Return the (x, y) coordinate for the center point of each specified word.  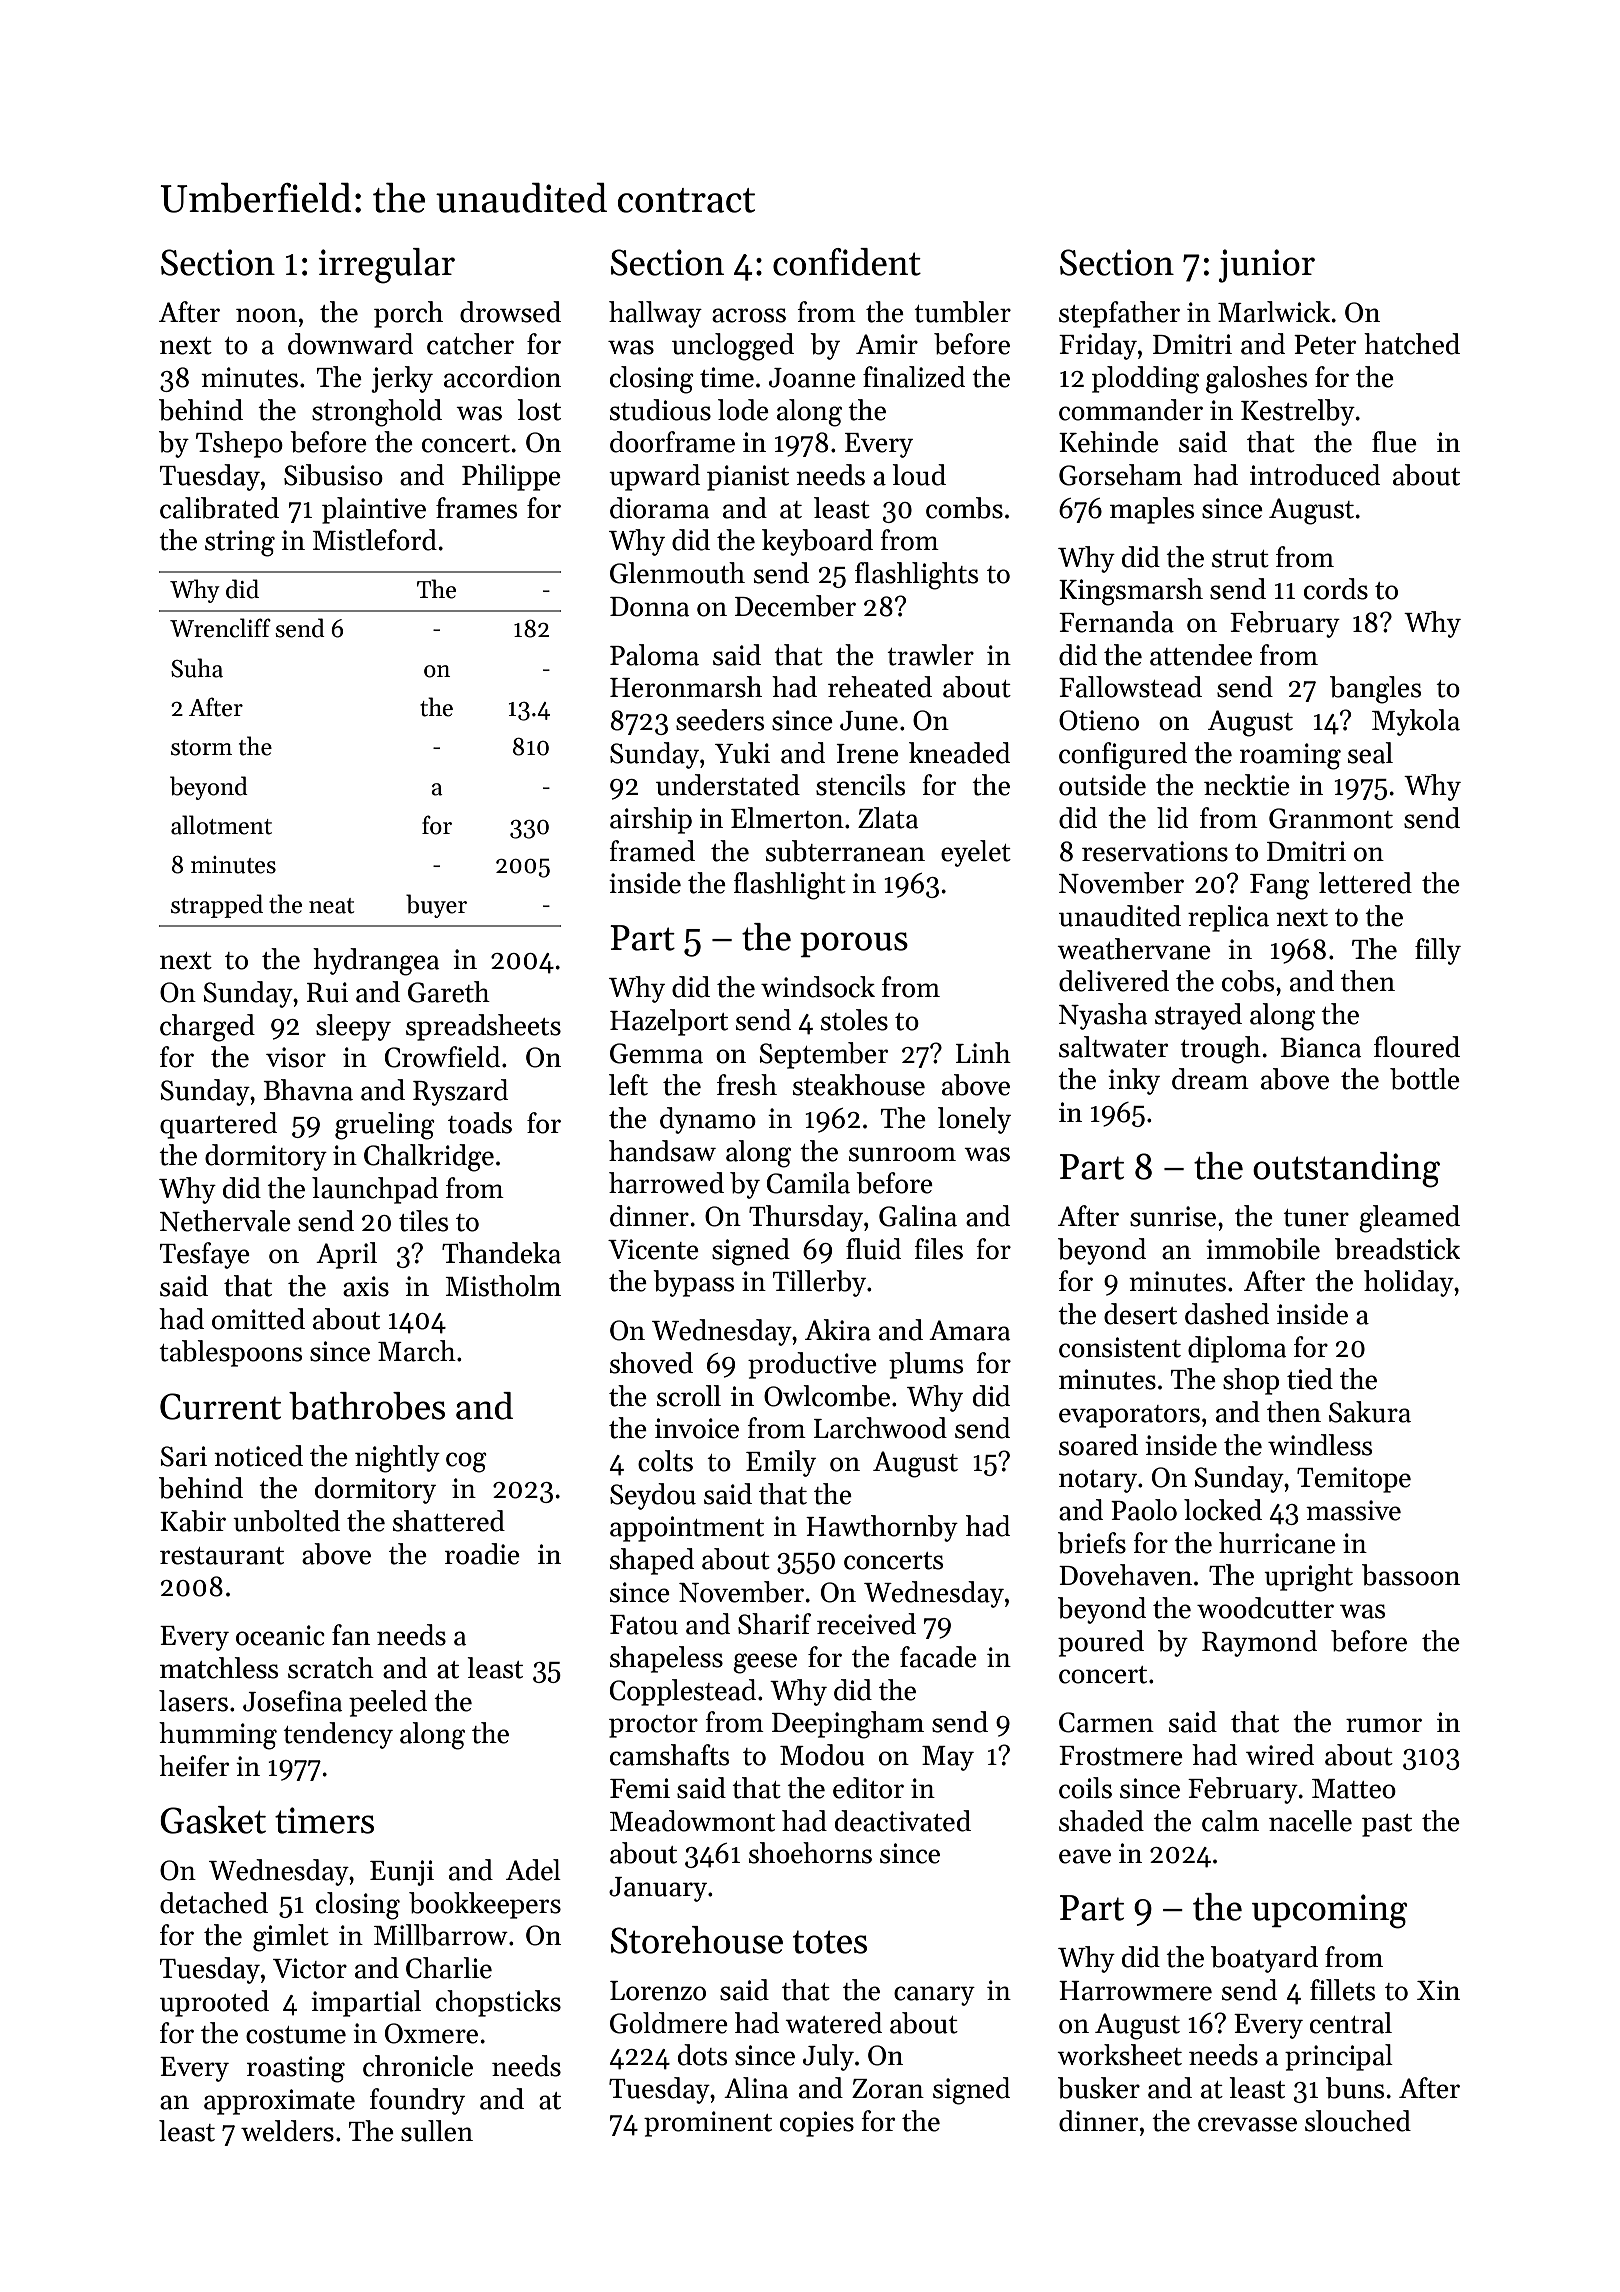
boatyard (1264, 1959)
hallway (655, 314)
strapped (217, 906)
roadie (482, 1554)
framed (652, 851)
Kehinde (1109, 442)
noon (266, 315)
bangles (1375, 690)
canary (934, 1996)
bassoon (1411, 1575)
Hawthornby (882, 1528)
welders (287, 2131)
